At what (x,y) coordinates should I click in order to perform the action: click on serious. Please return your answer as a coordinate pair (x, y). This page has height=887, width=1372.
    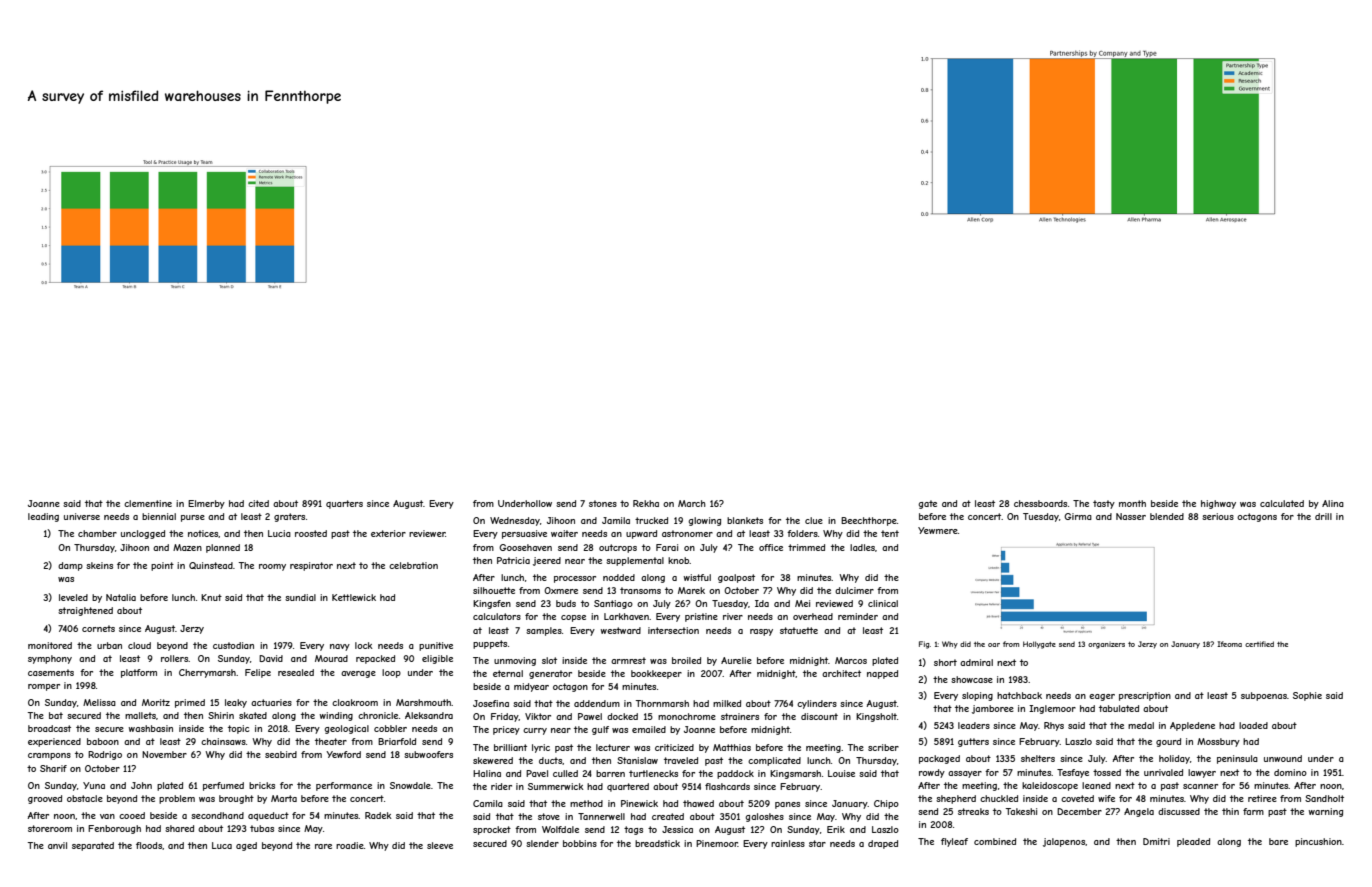
    Looking at the image, I should click on (1218, 516).
